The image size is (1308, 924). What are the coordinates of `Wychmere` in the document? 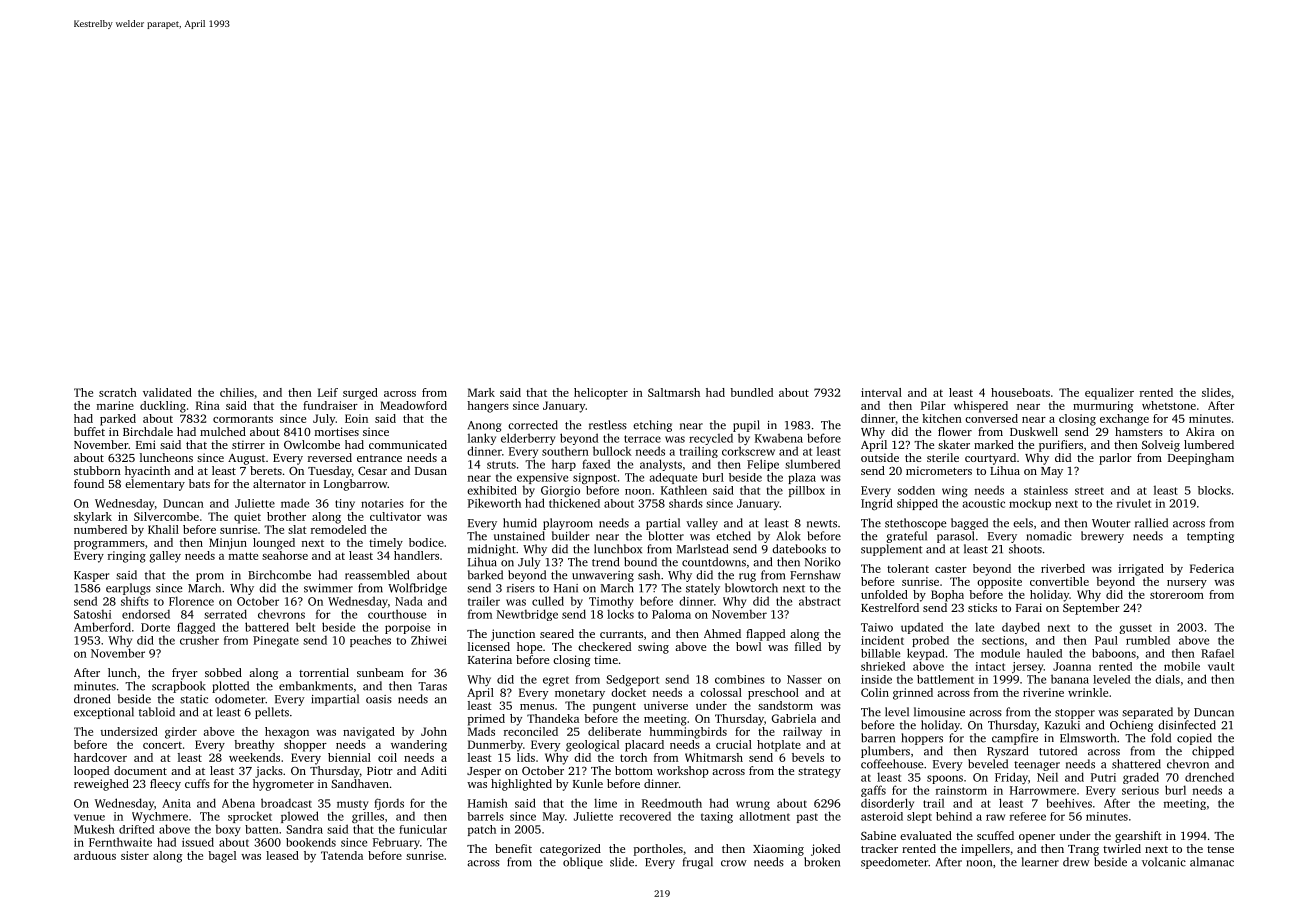 It's located at (160, 817).
